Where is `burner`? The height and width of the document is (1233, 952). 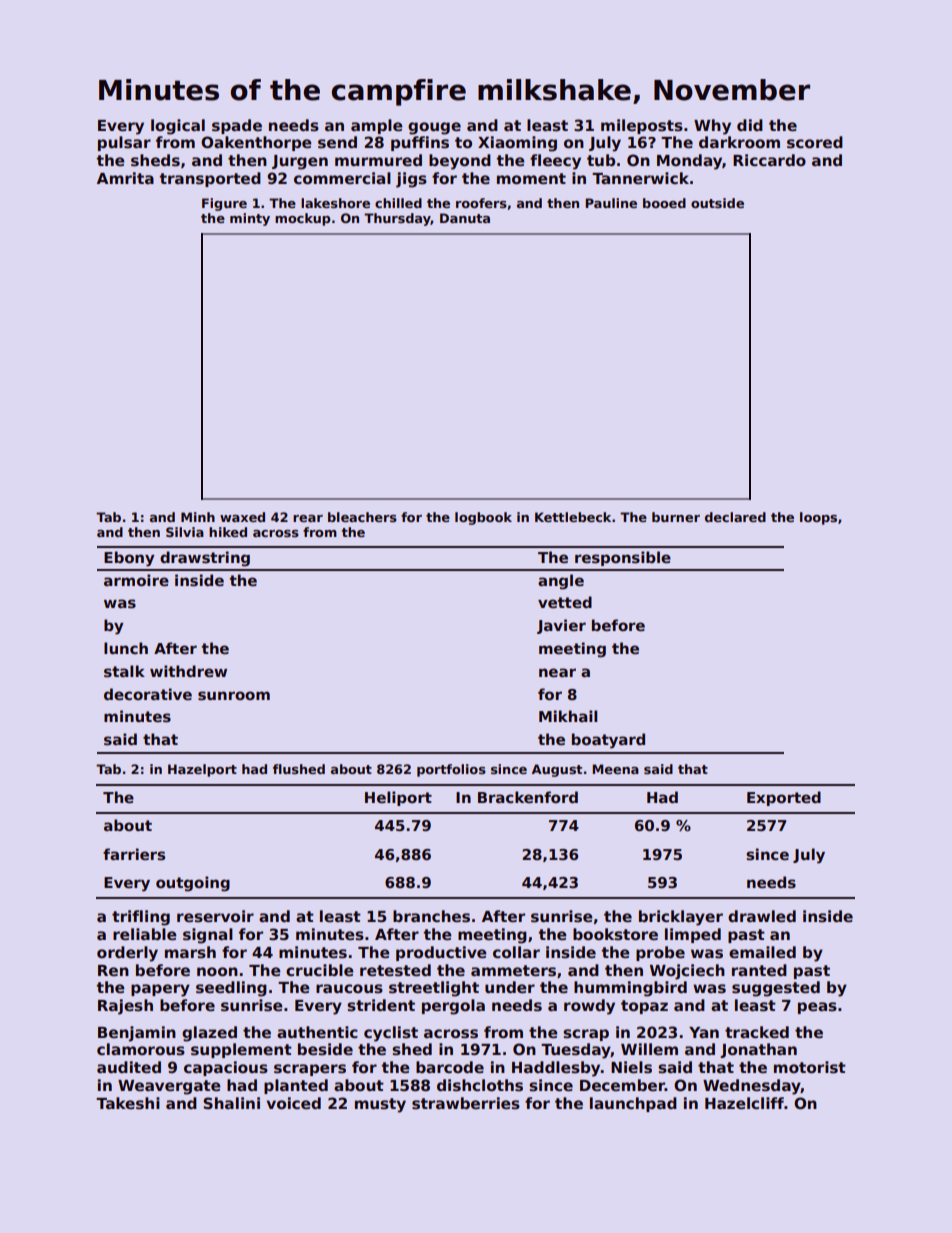 burner is located at coordinates (676, 517).
